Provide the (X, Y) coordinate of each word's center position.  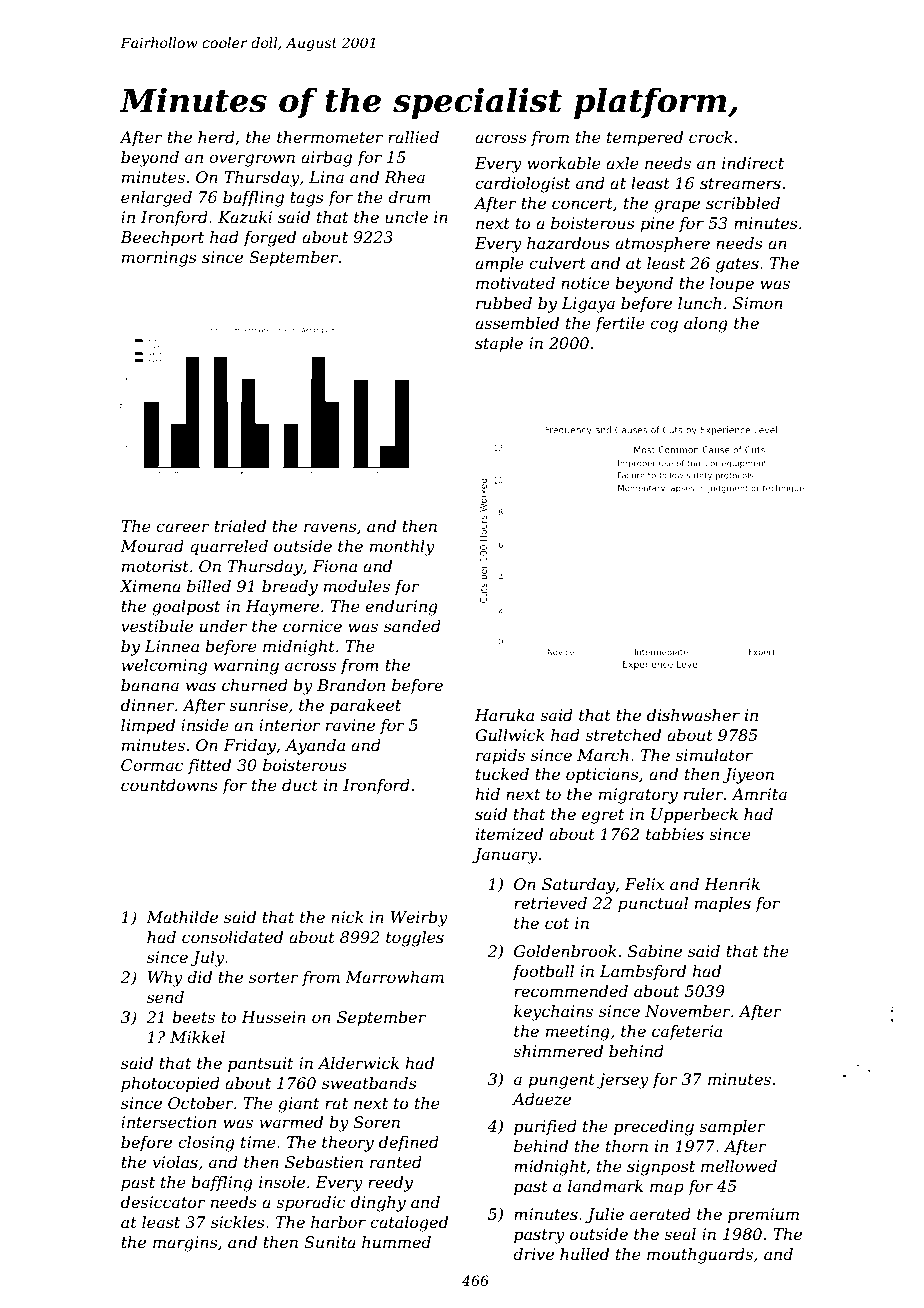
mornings (159, 259)
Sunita (330, 1242)
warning (246, 667)
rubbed (504, 303)
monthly (402, 548)
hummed (396, 1242)
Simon (758, 303)
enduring (401, 608)
